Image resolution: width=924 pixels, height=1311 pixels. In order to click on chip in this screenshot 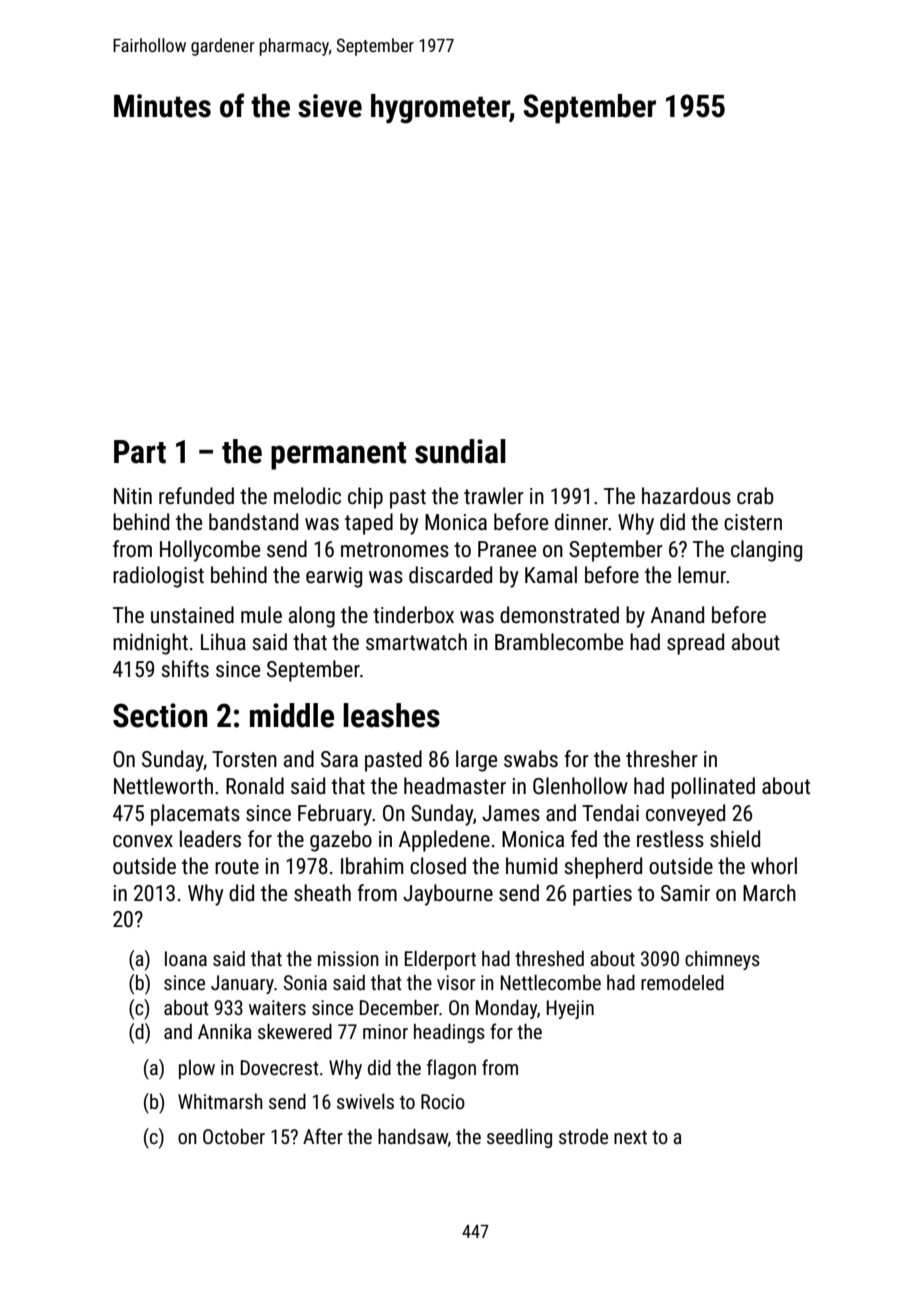, I will do `click(365, 498)`.
